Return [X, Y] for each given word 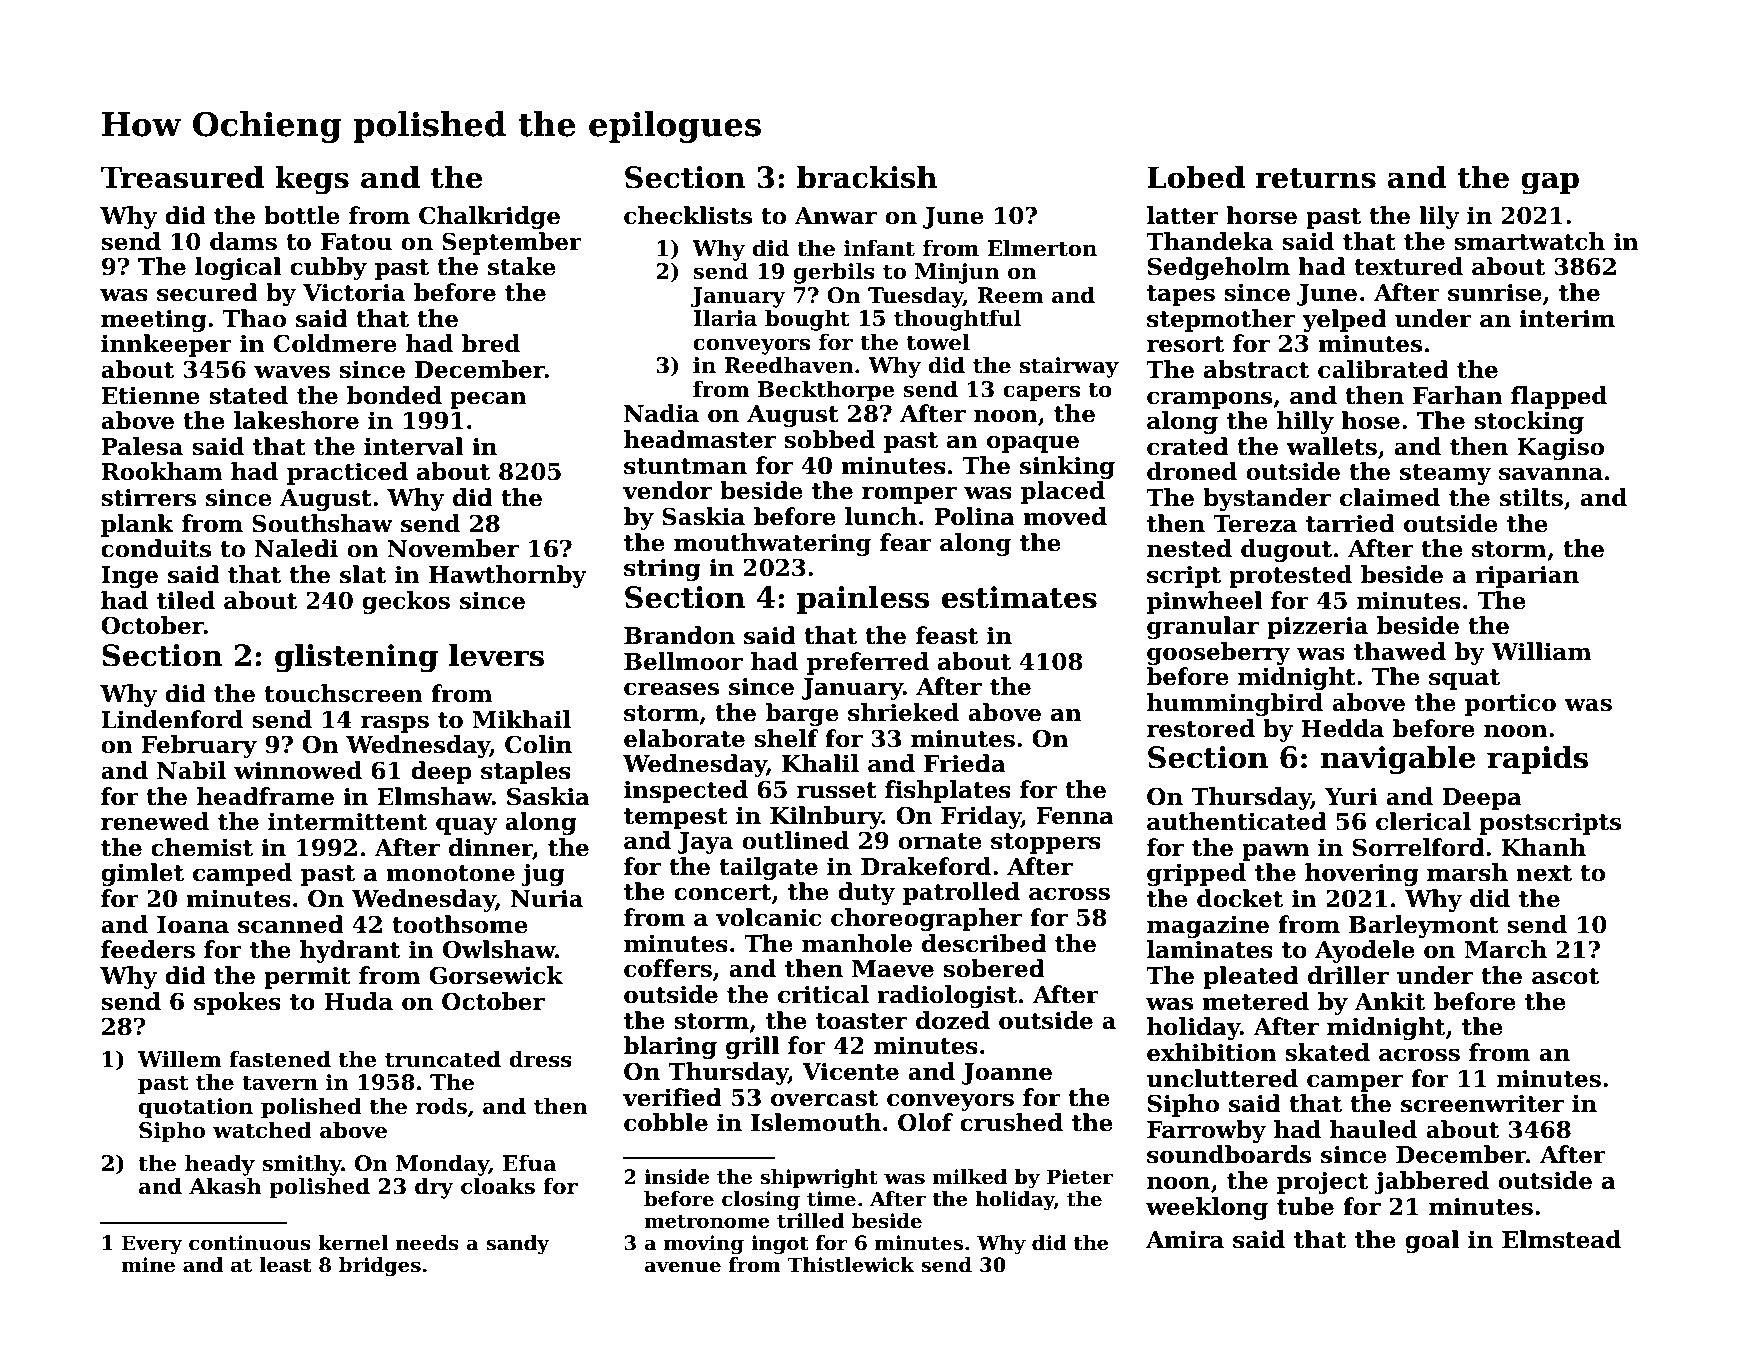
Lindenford [172, 719]
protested [1290, 576]
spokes [237, 1003]
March [1505, 949]
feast [947, 635]
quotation [196, 1108]
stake [522, 266]
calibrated [1383, 369]
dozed [953, 1020]
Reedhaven [789, 365]
